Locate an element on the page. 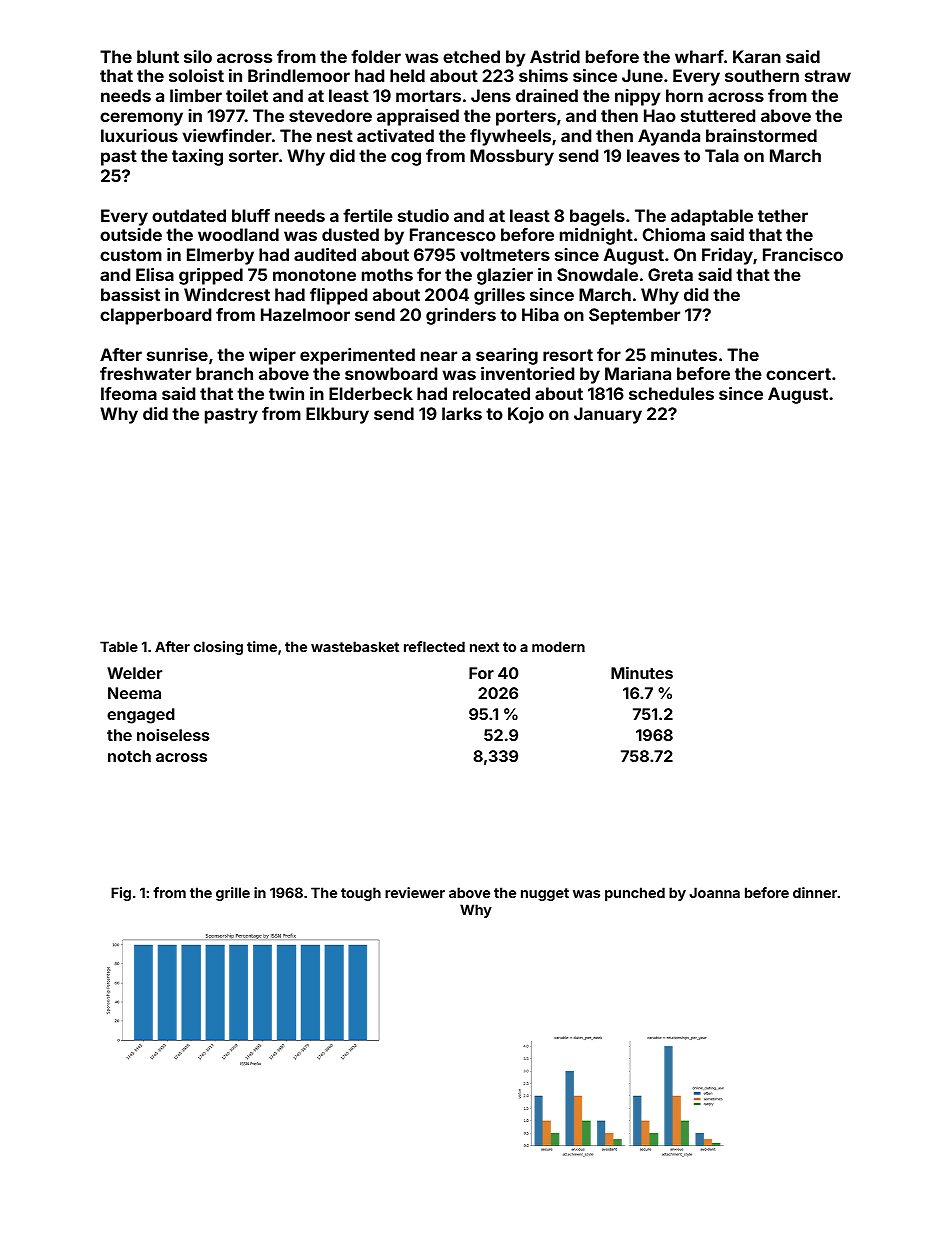 This image has width=952, height=1233. reviewer is located at coordinates (415, 892).
